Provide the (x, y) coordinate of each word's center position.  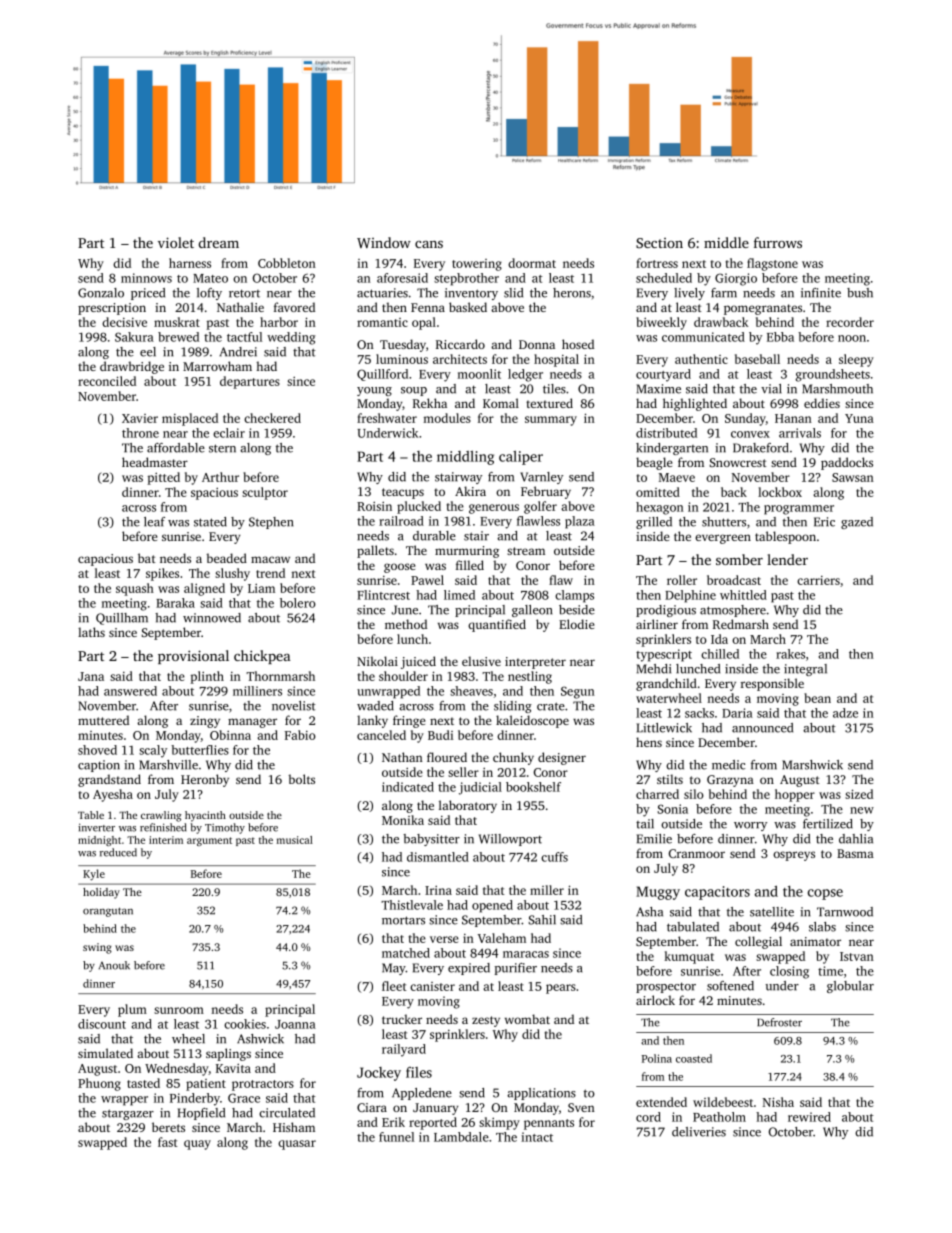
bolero (298, 603)
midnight (99, 841)
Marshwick (812, 765)
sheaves (471, 691)
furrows (778, 242)
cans (429, 244)
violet (176, 242)
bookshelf (533, 787)
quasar (297, 1145)
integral (805, 670)
